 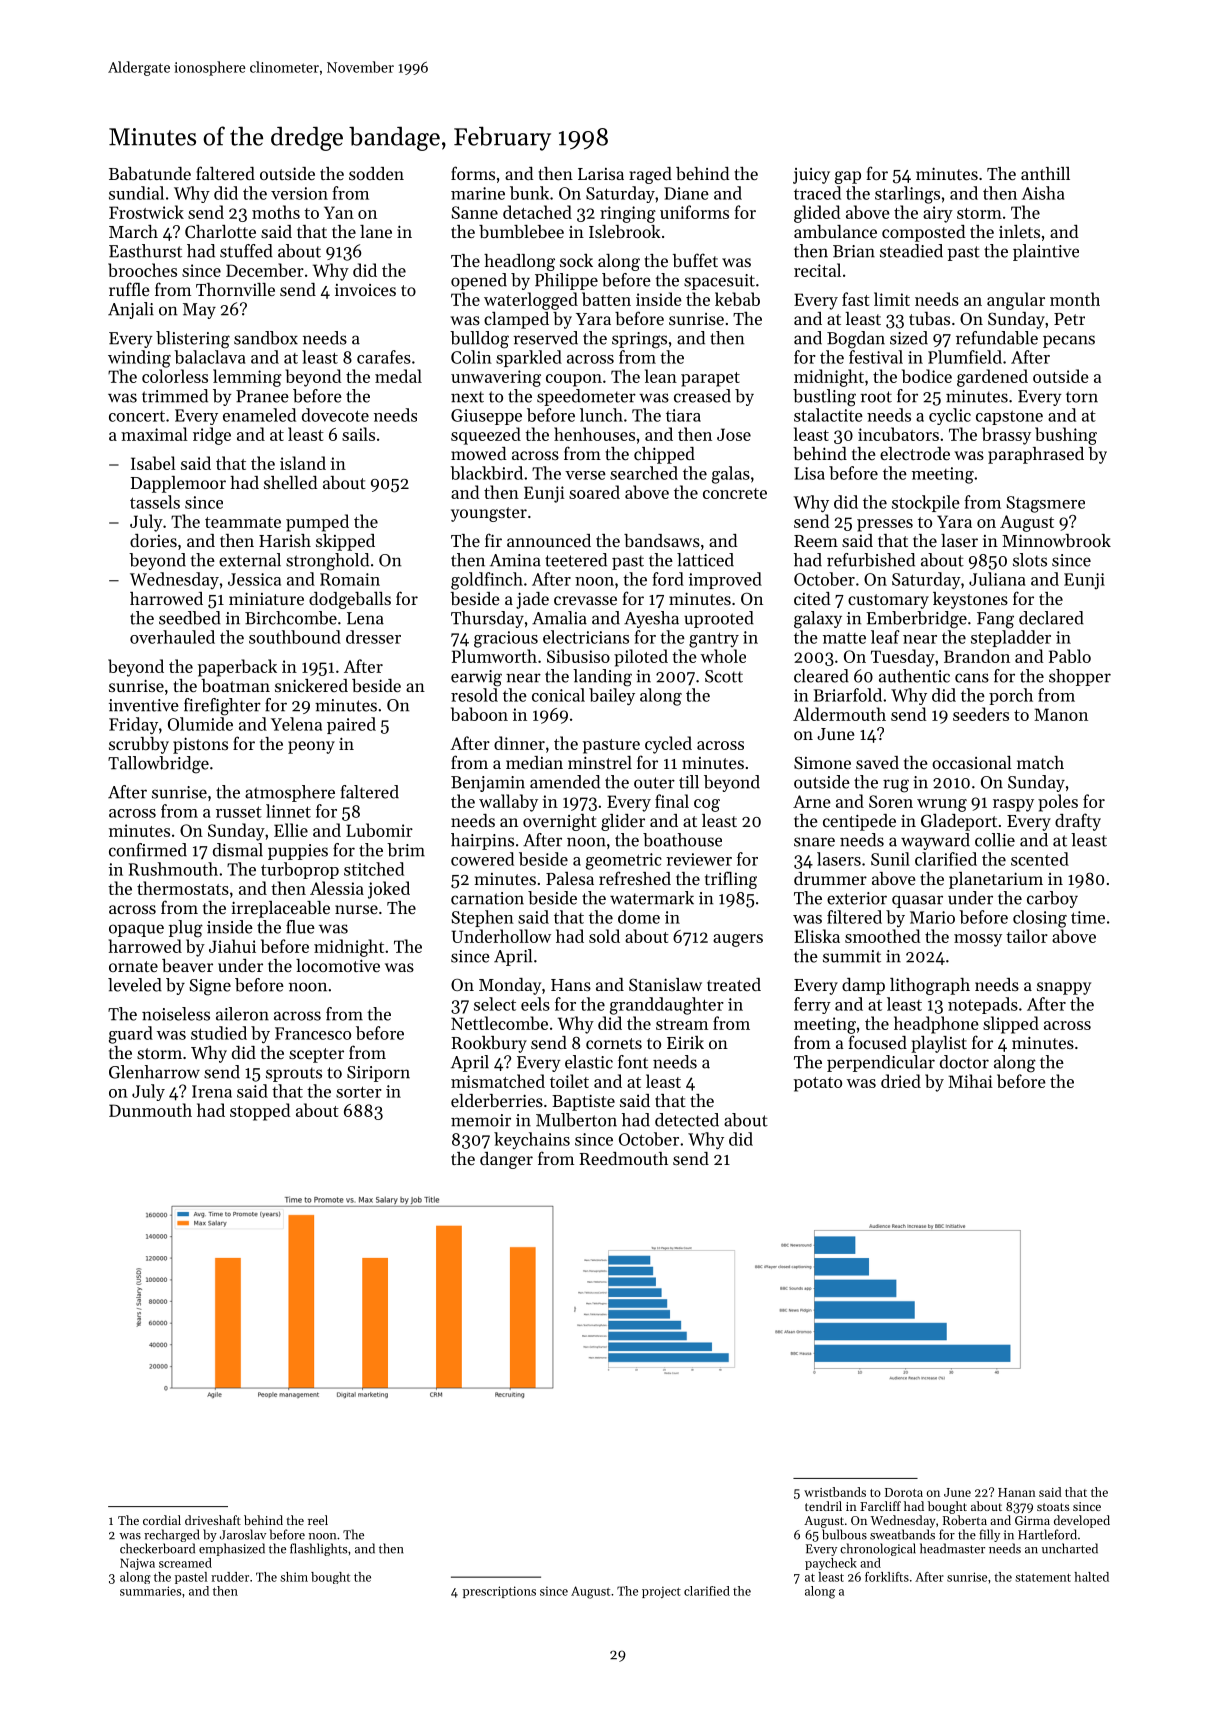 I want to click on driveshaft, so click(x=213, y=1520).
